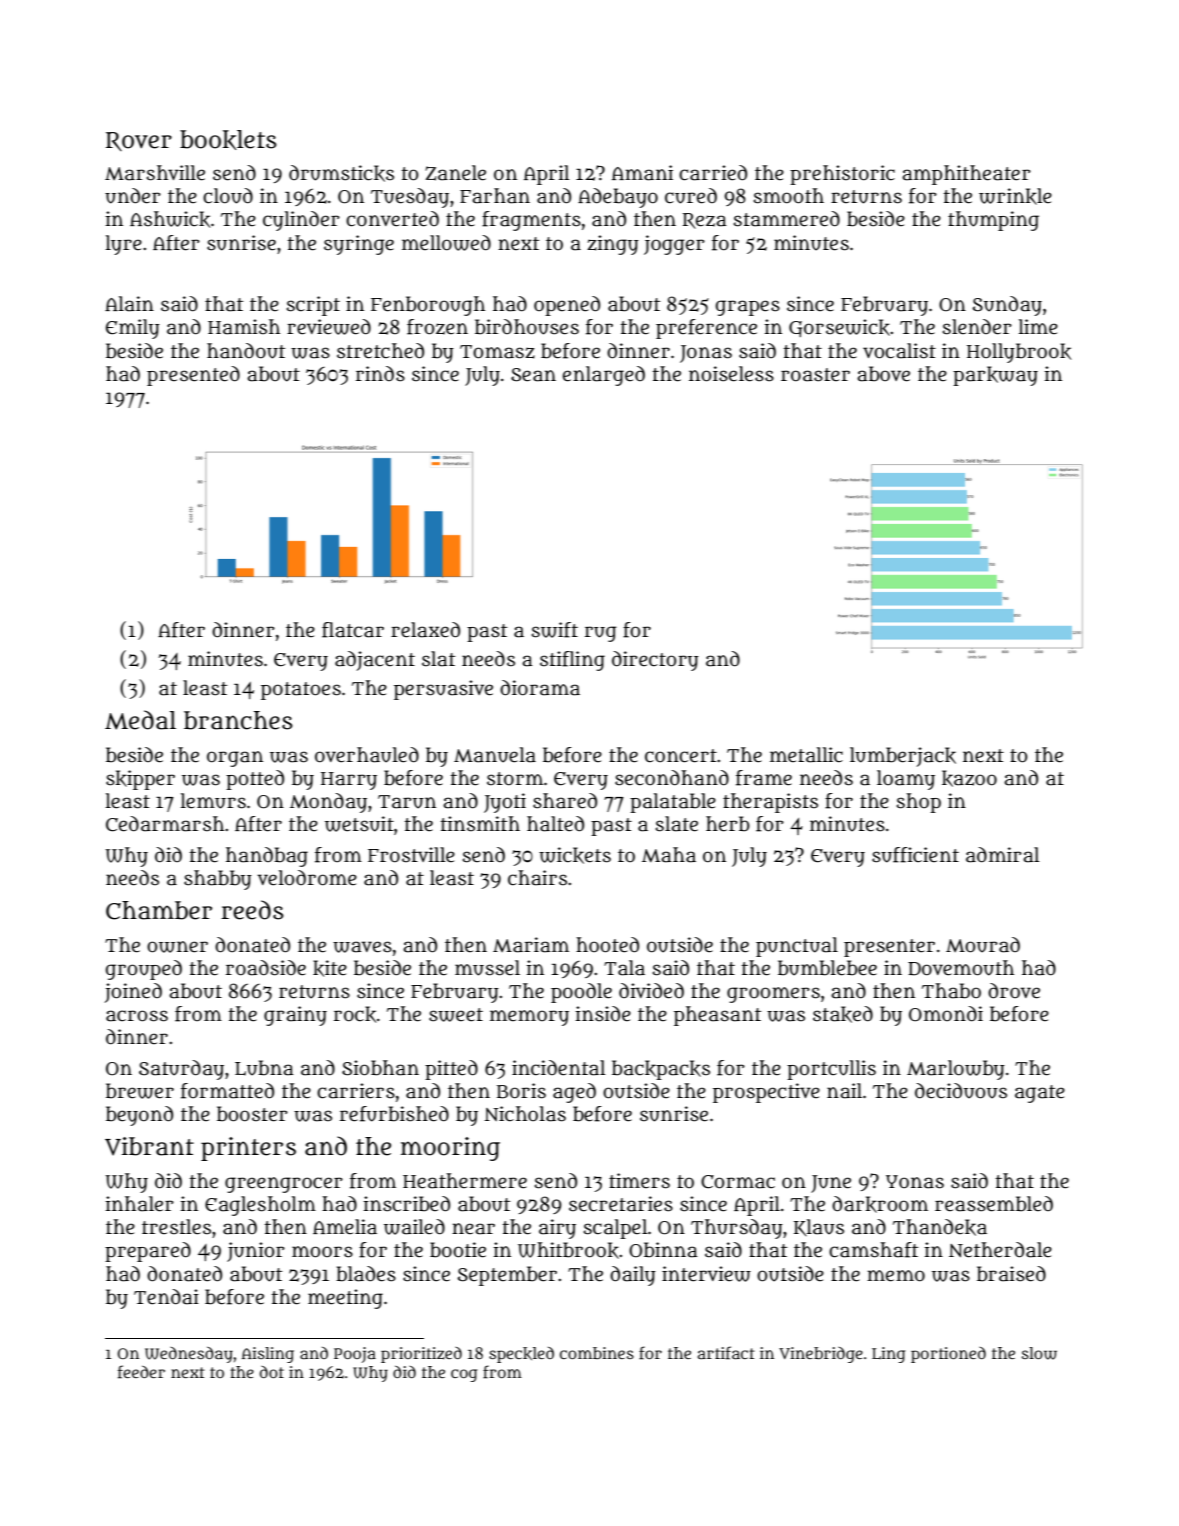 The width and height of the screenshot is (1179, 1526). I want to click on directory, so click(655, 661).
